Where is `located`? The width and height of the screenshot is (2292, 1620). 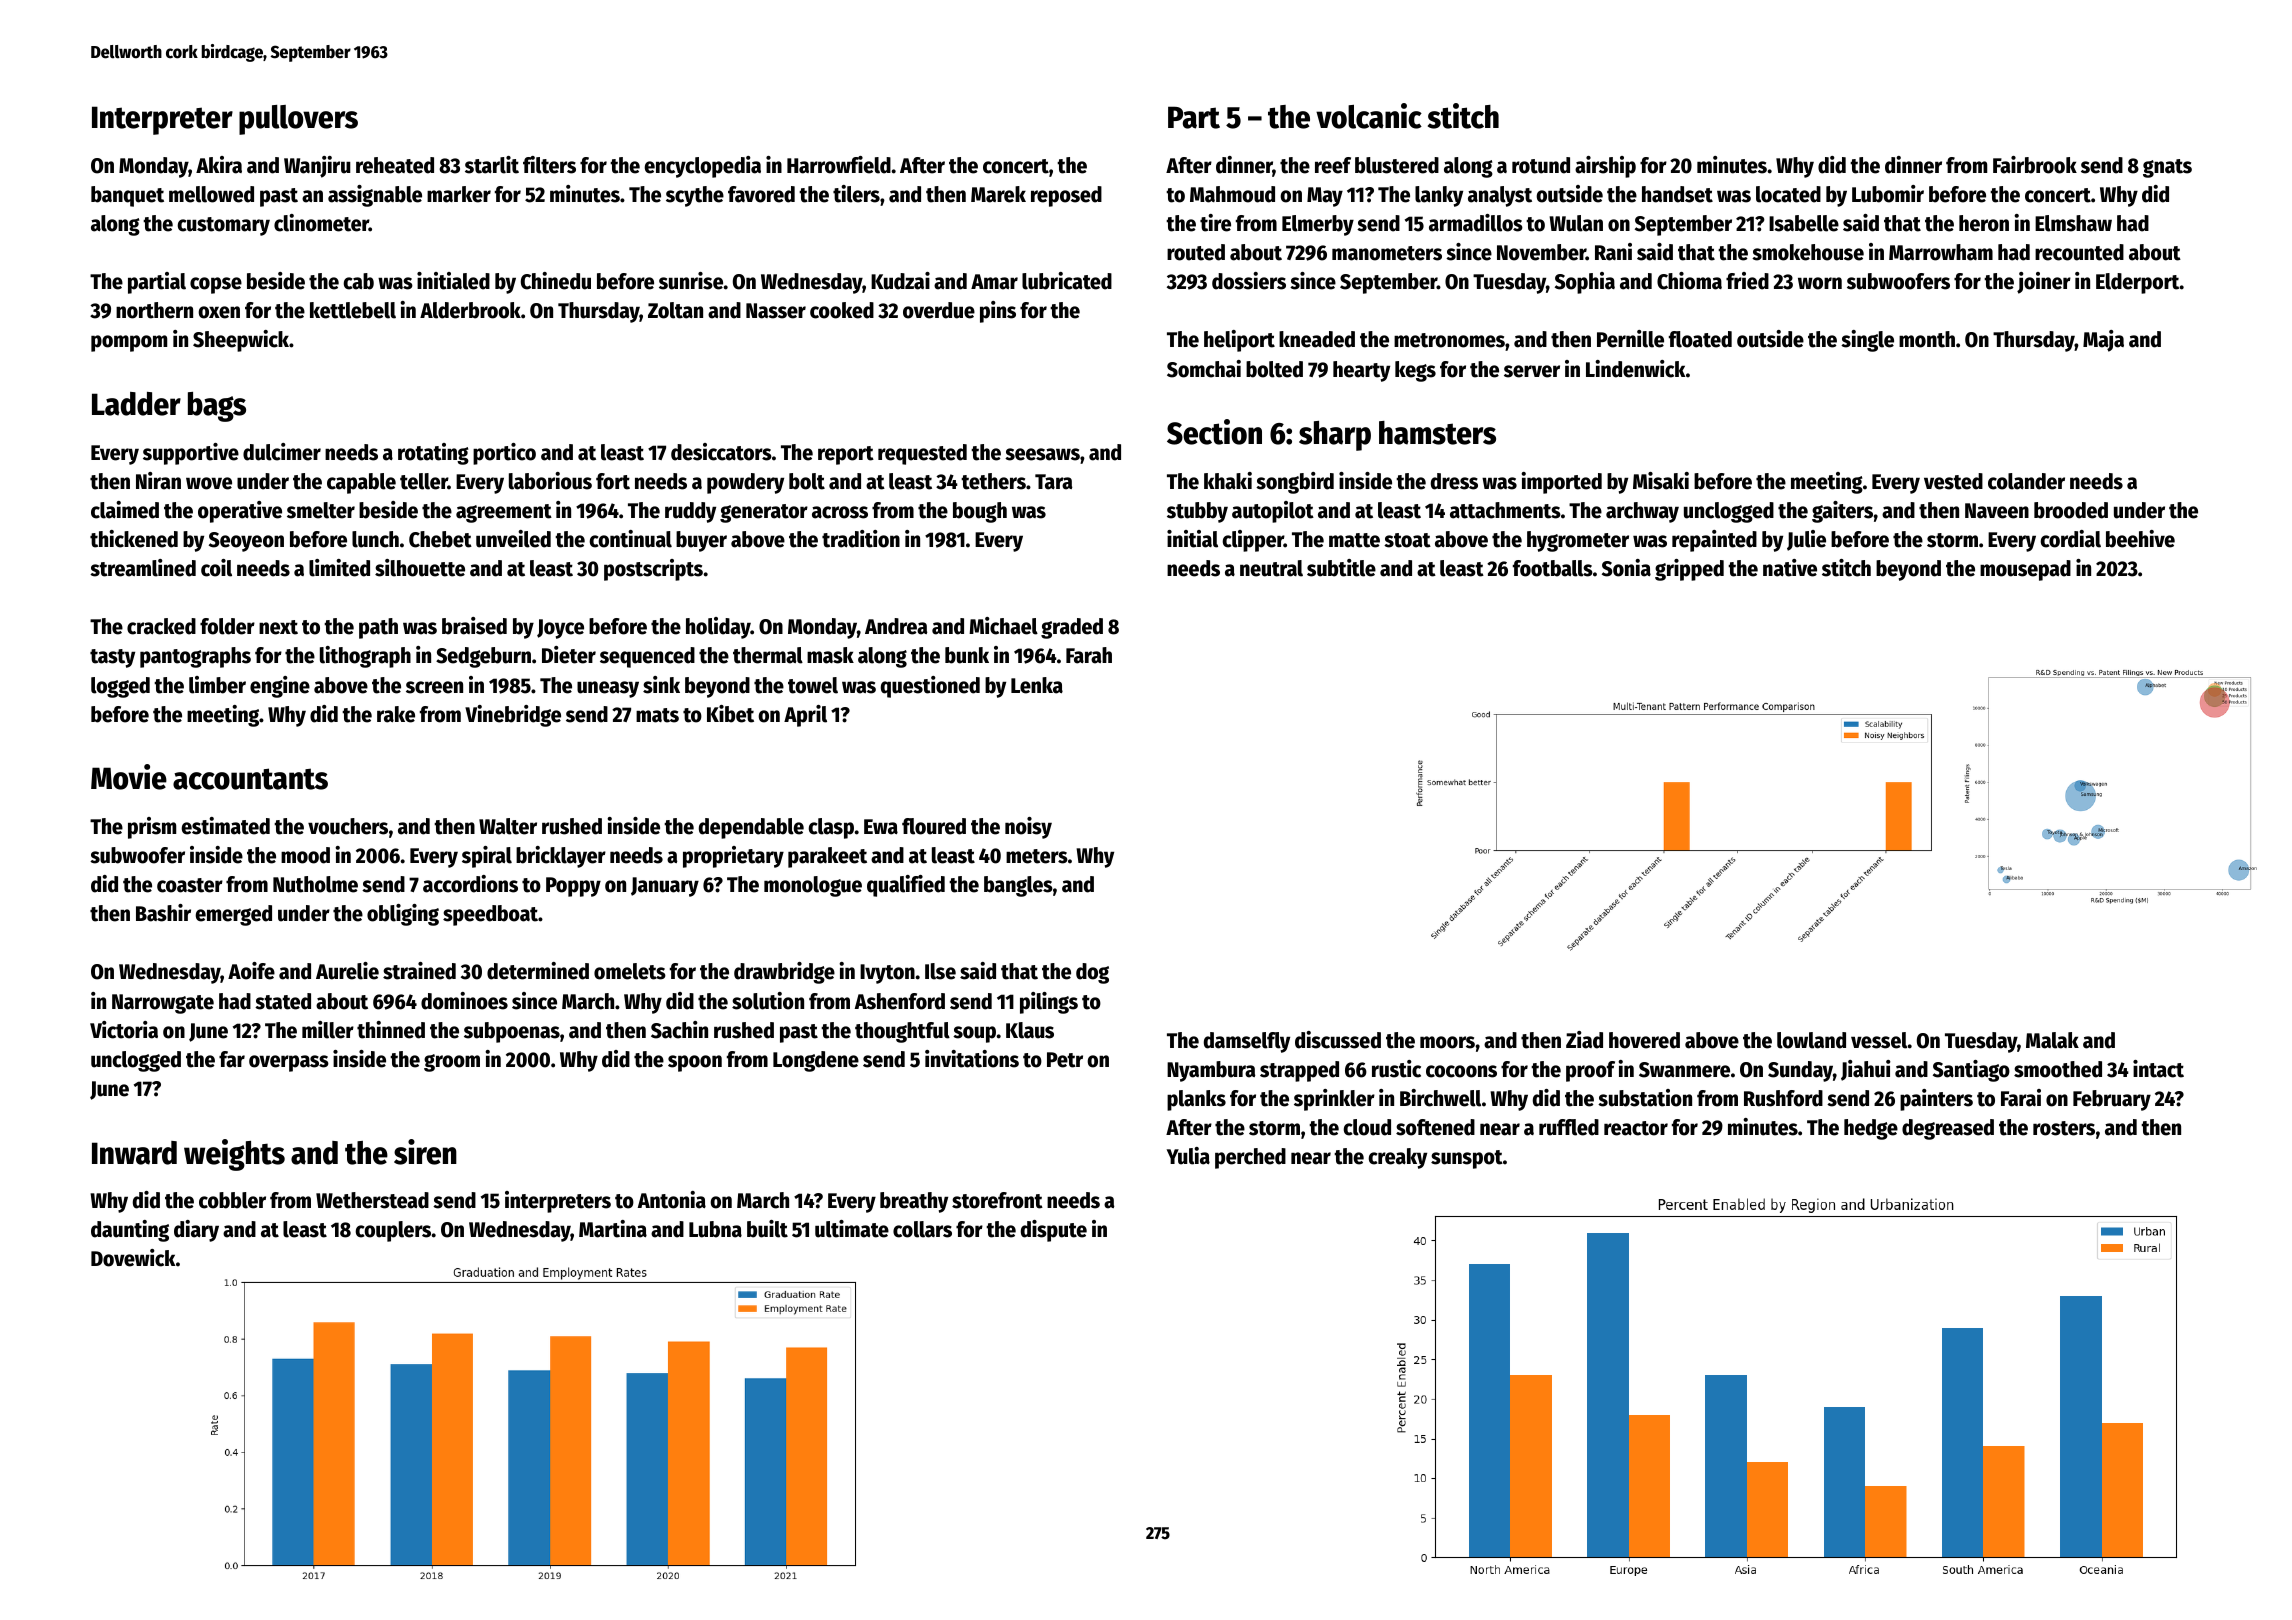 located is located at coordinates (1788, 194).
